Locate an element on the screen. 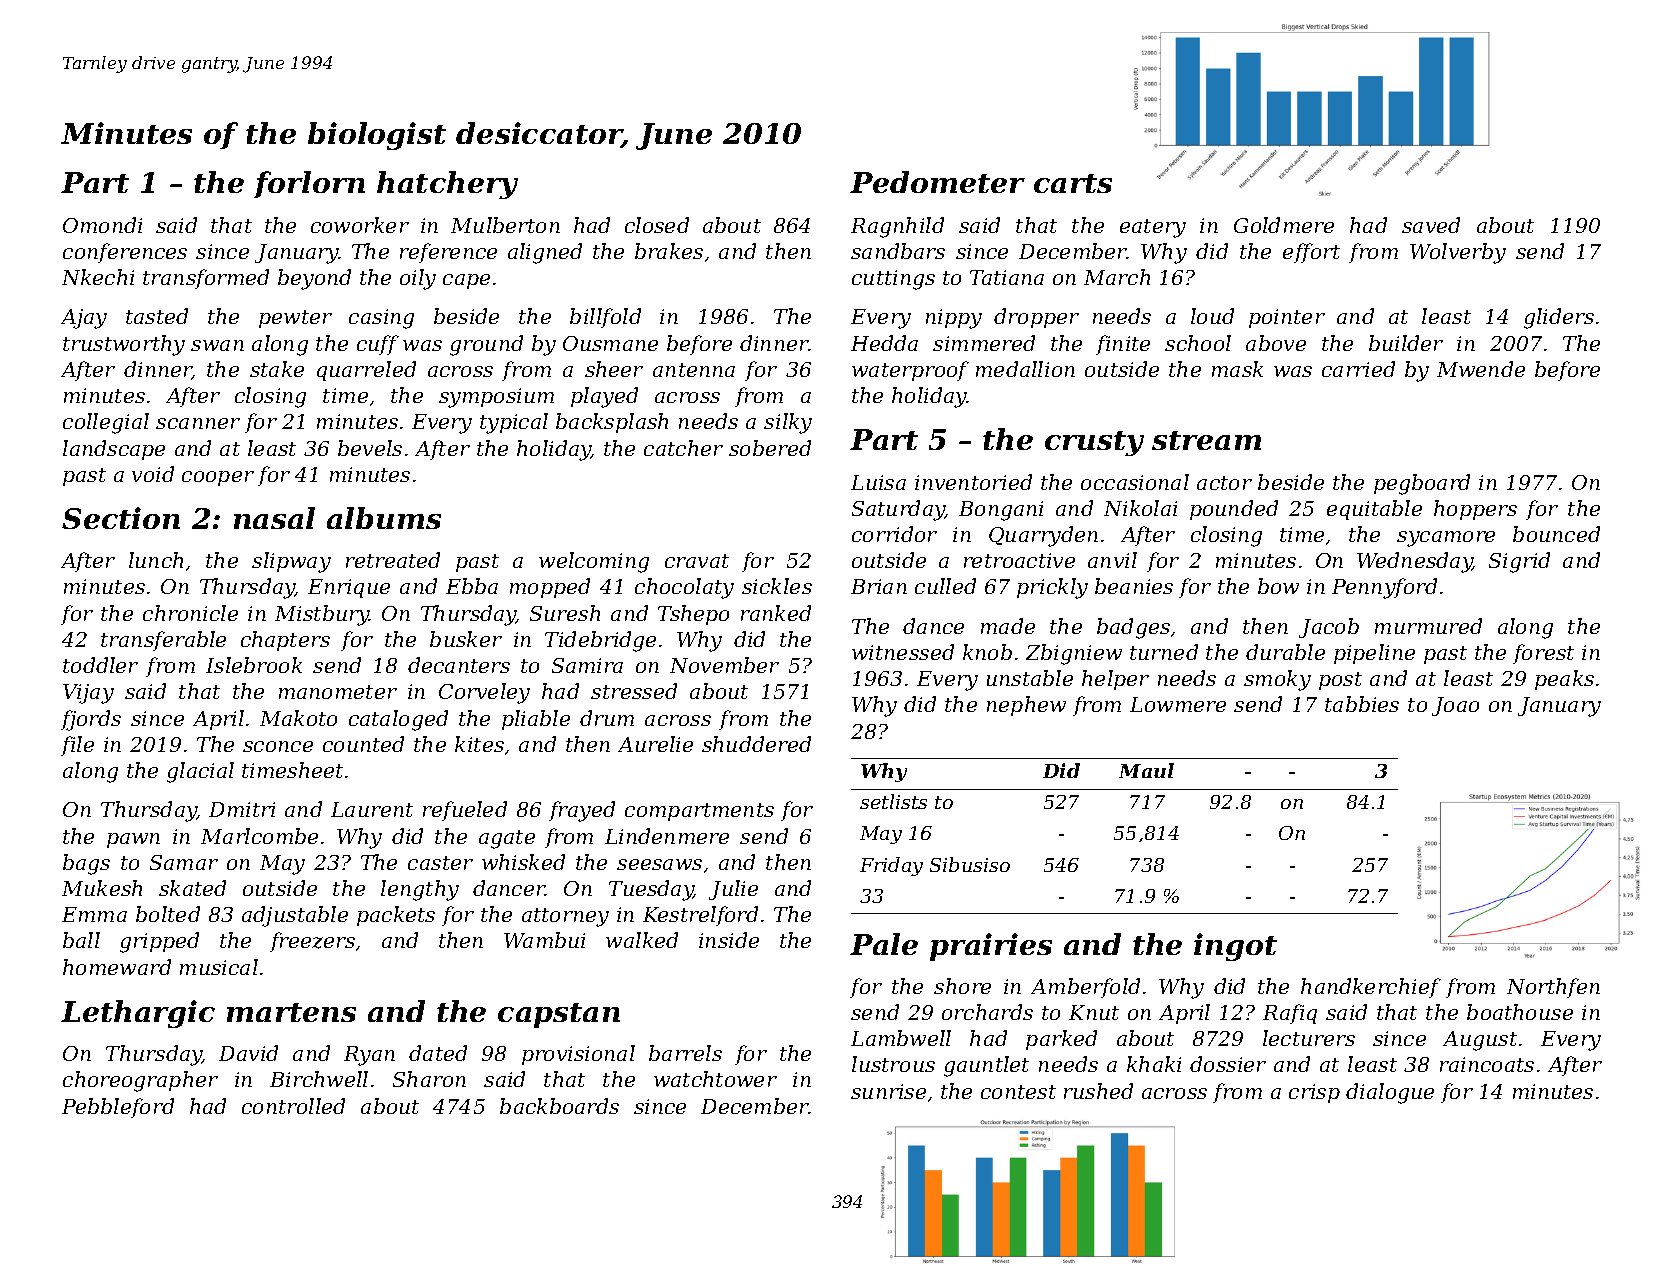 This screenshot has width=1664, height=1286. Lambwell is located at coordinates (901, 1038).
